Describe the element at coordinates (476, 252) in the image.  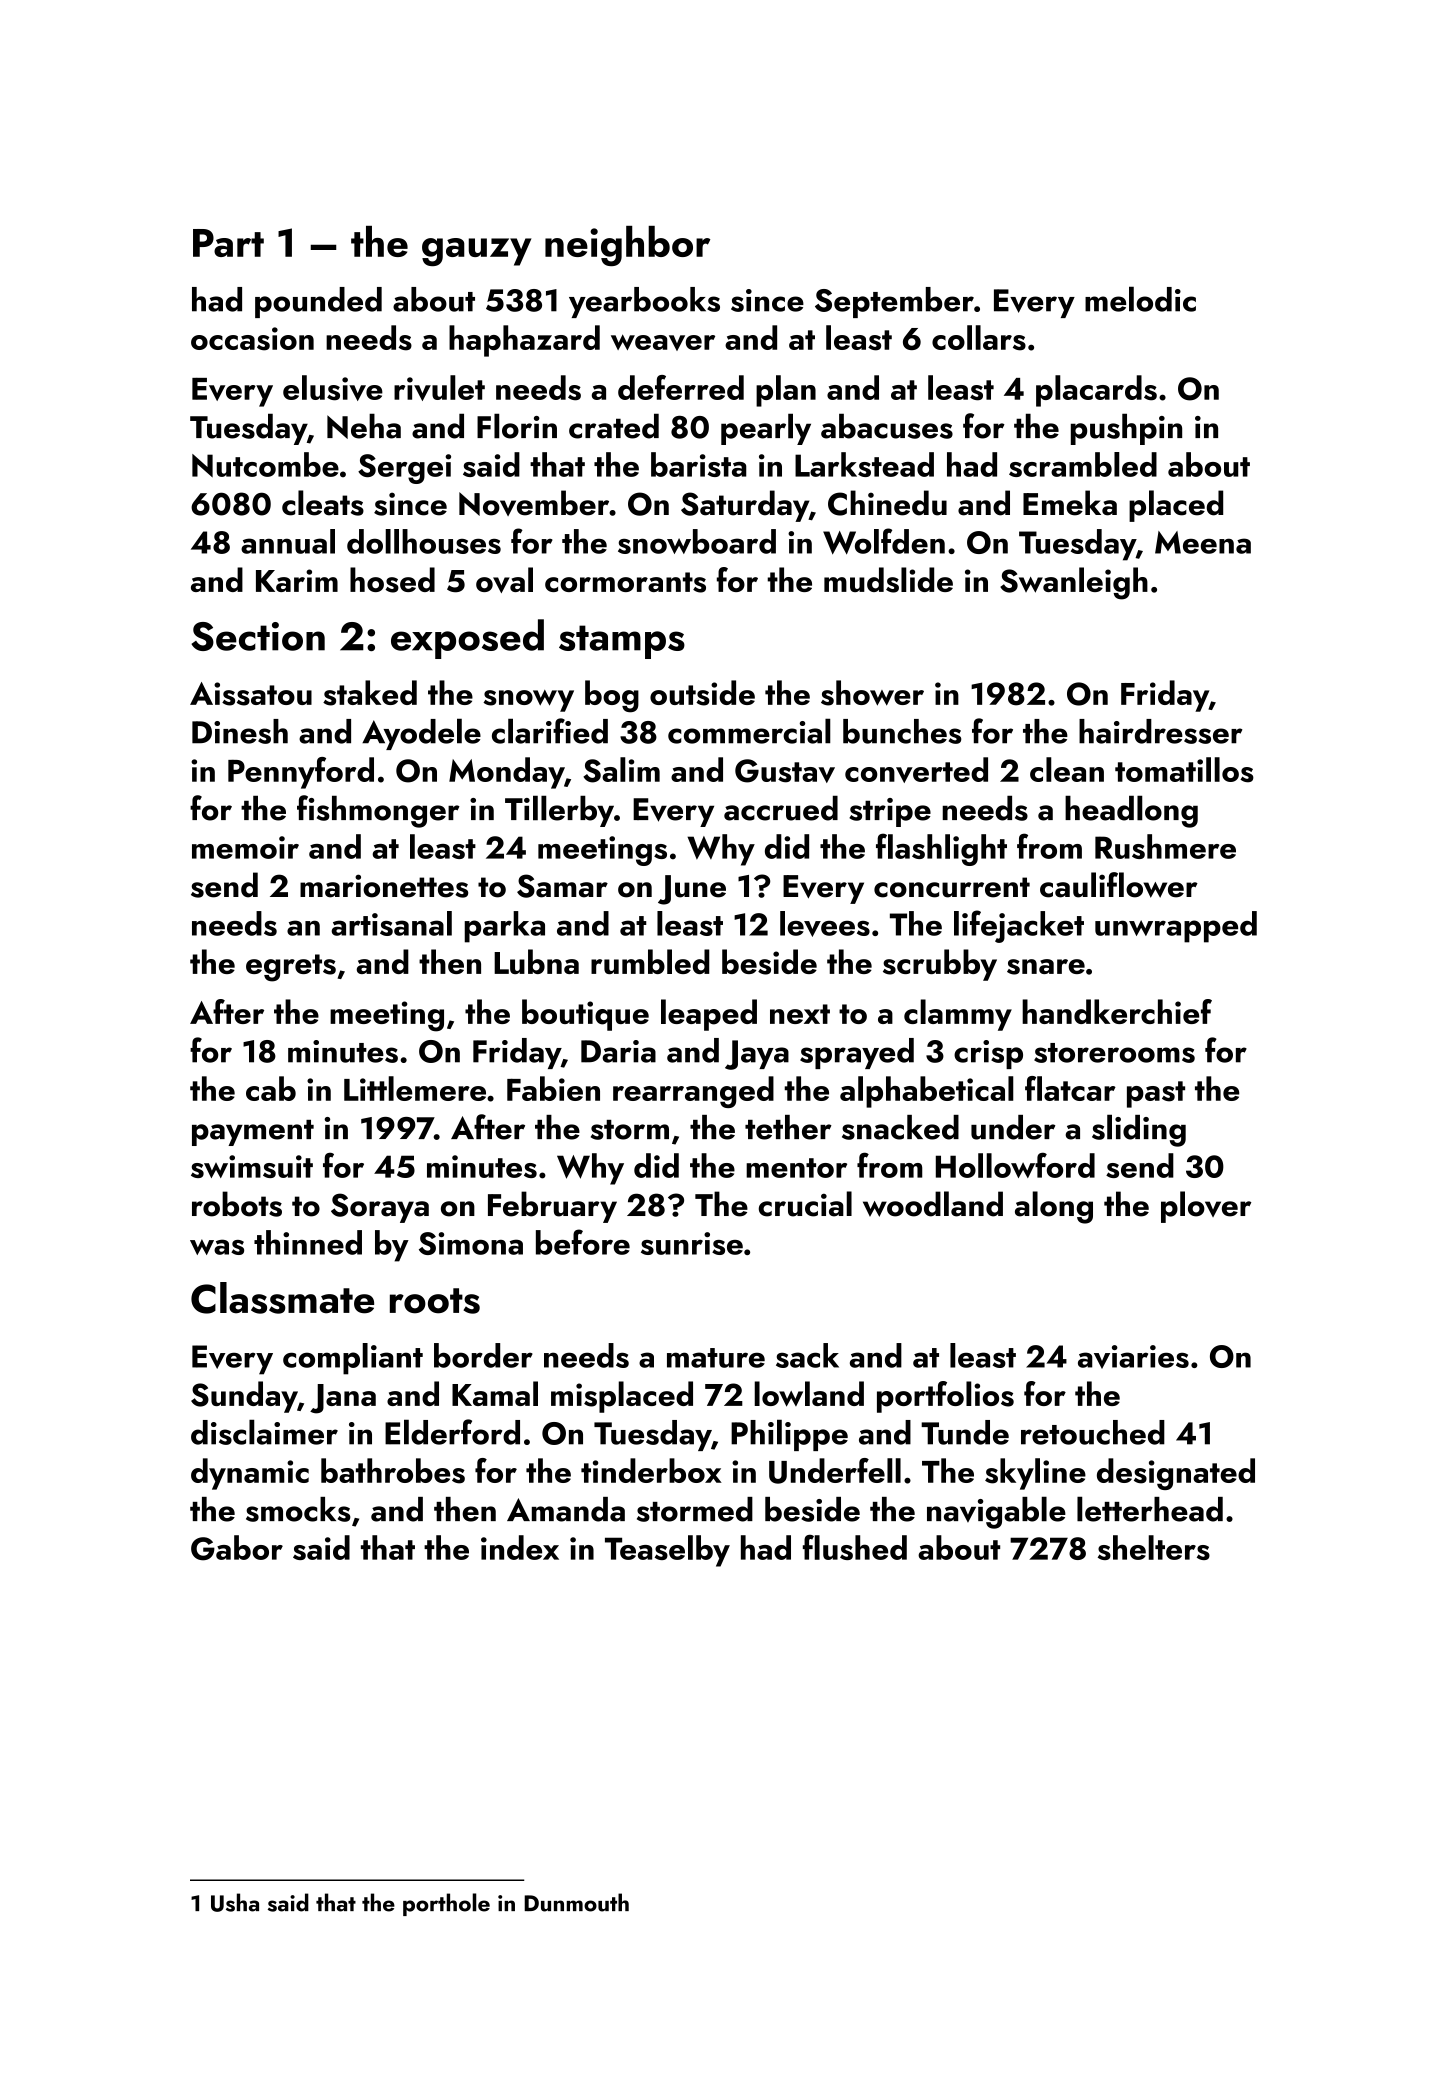
I see `gauzy` at that location.
